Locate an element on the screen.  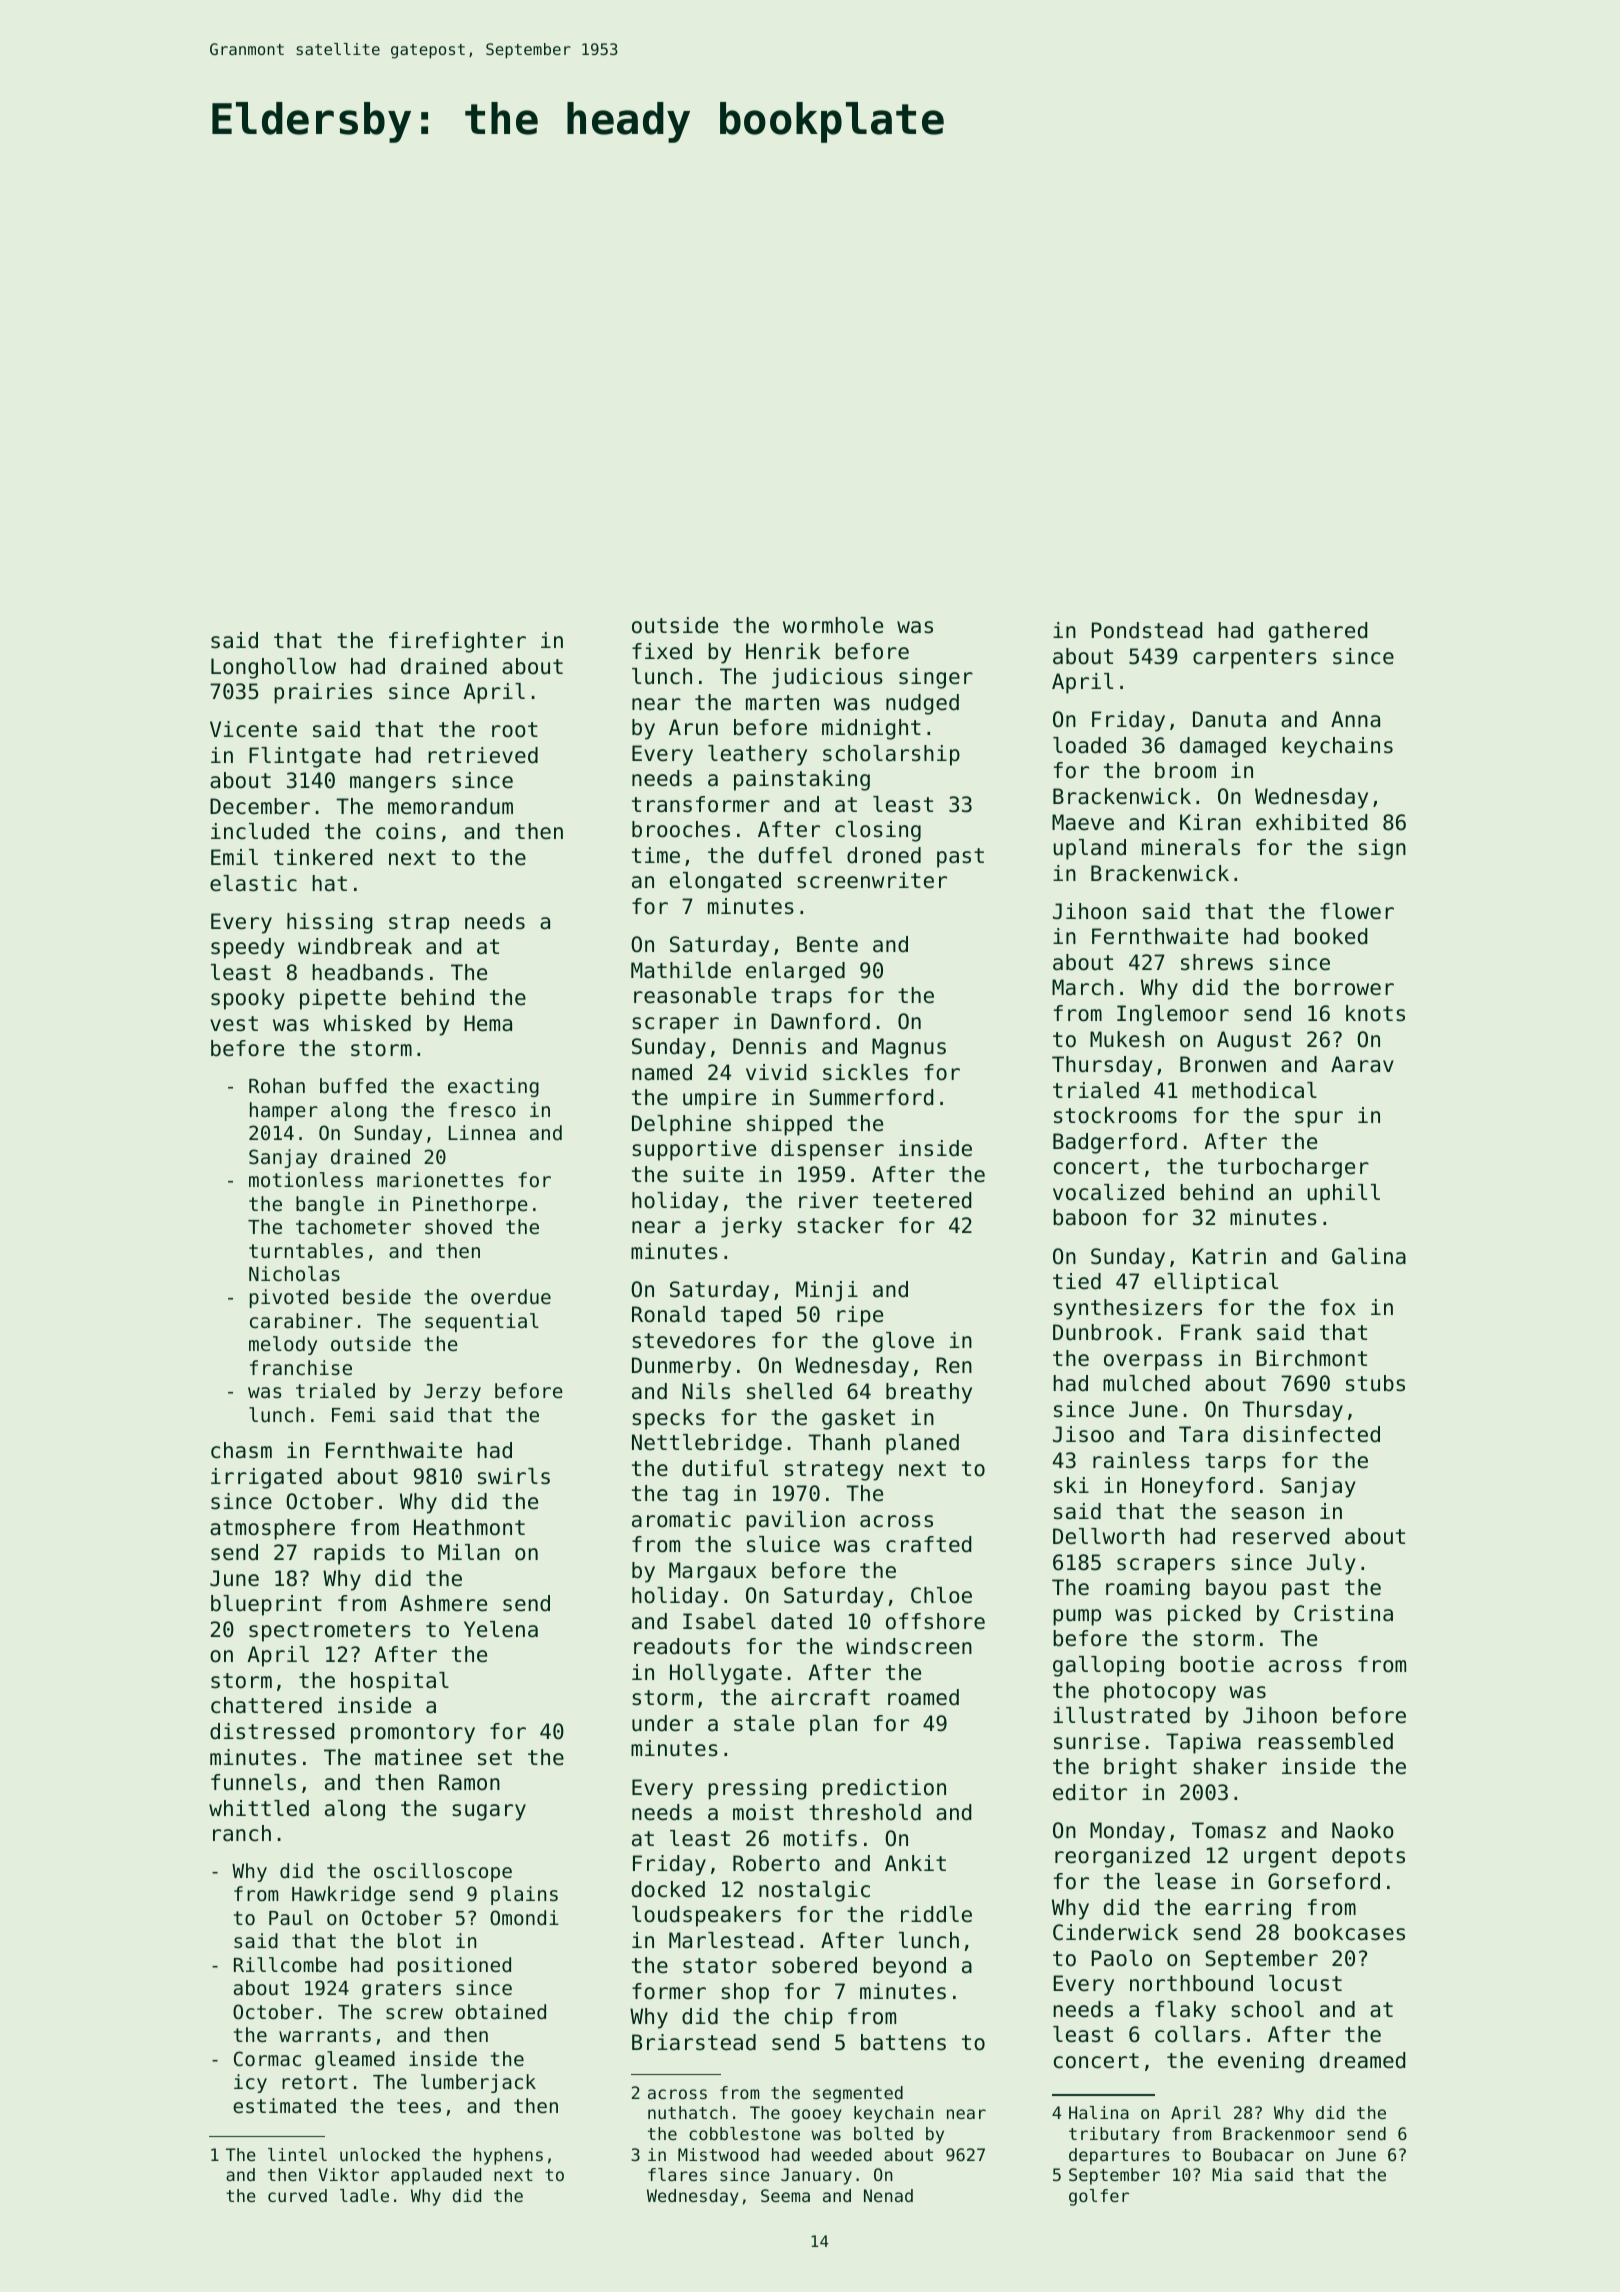
Dellworth is located at coordinates (1108, 1536).
